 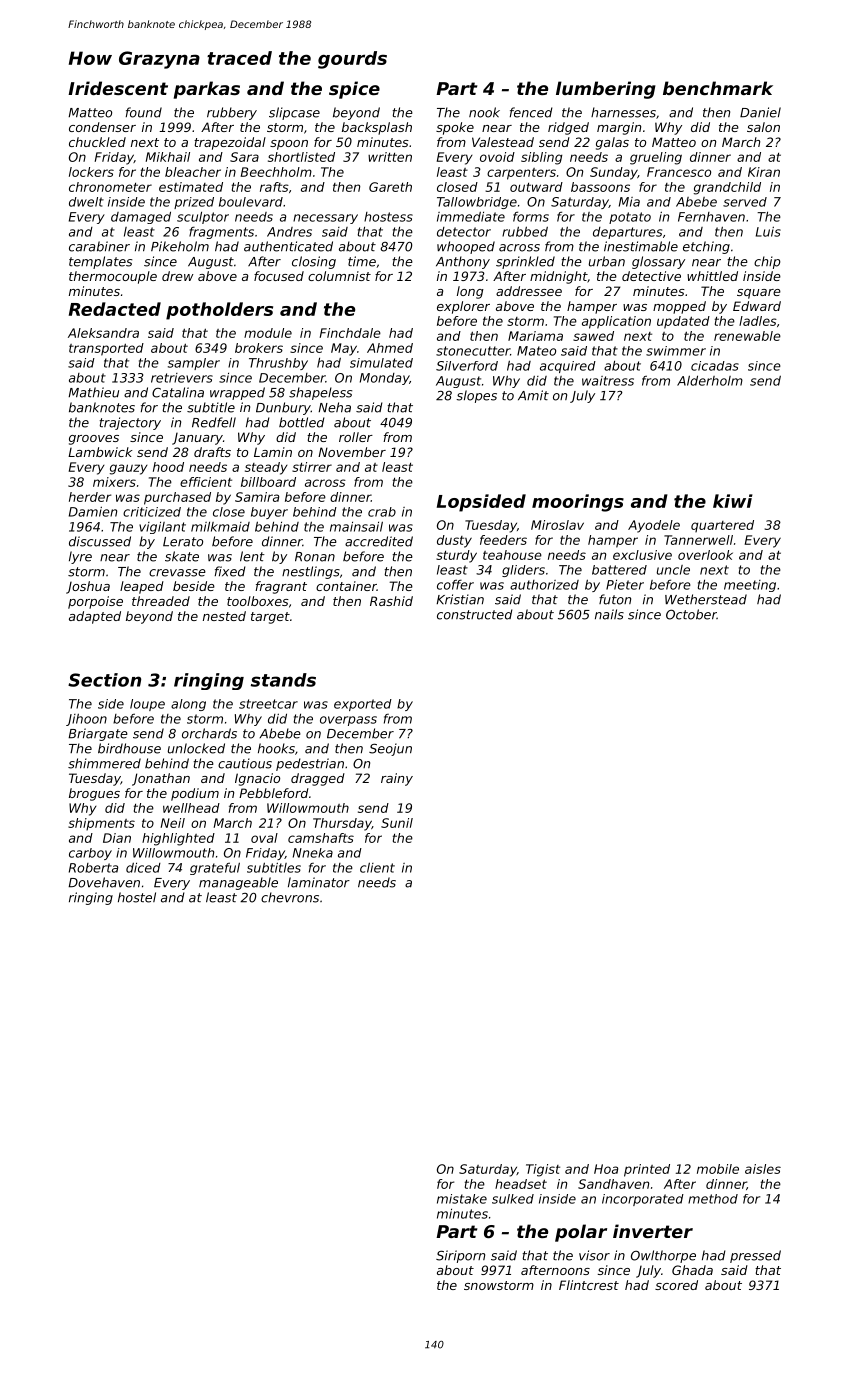 What do you see at coordinates (484, 112) in the screenshot?
I see `nook` at bounding box center [484, 112].
